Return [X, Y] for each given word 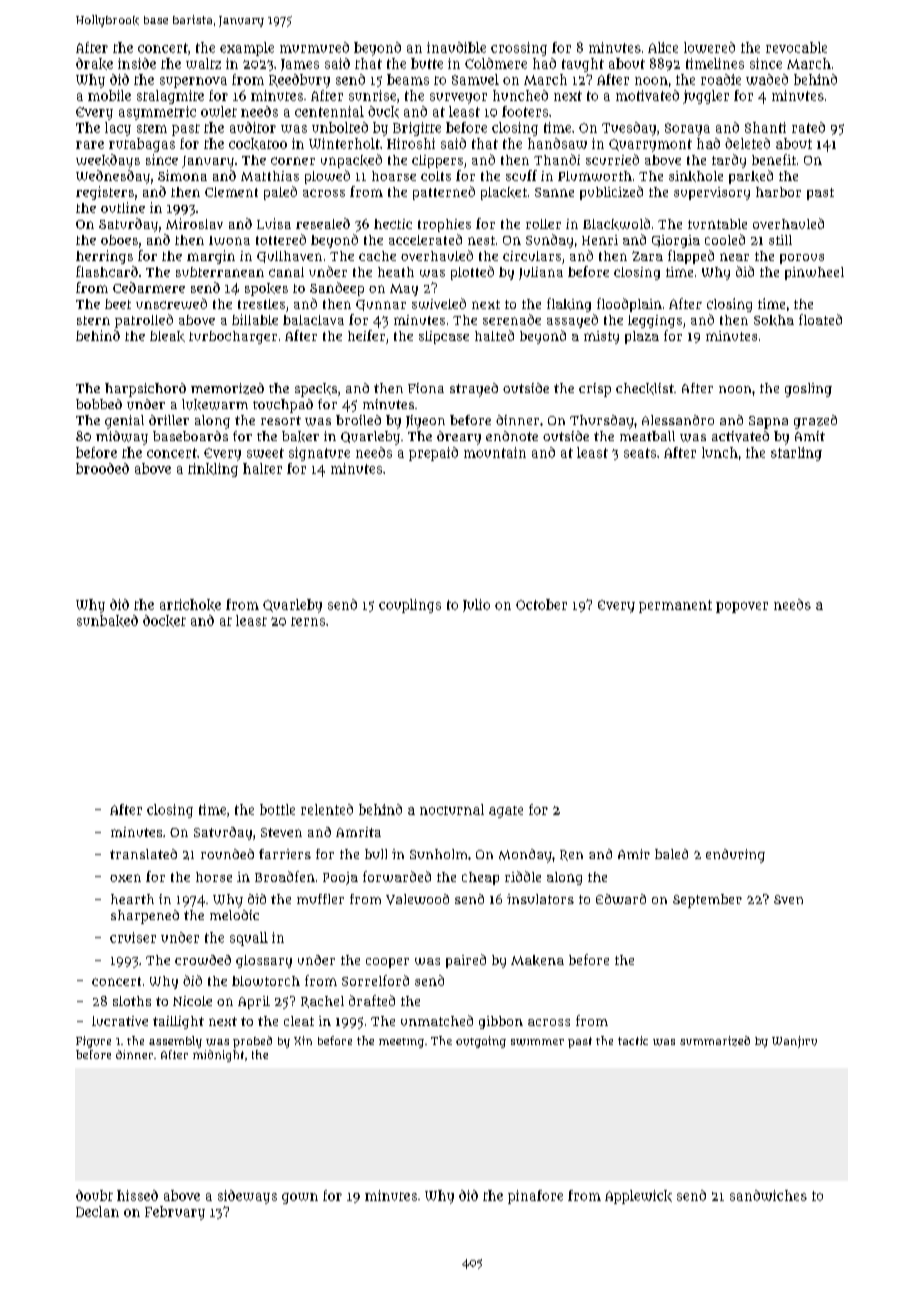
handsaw [557, 143]
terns [308, 621]
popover [742, 607]
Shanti [765, 127]
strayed [474, 390]
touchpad [283, 406]
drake [94, 64]
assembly [175, 1042]
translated [143, 854]
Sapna [768, 422]
